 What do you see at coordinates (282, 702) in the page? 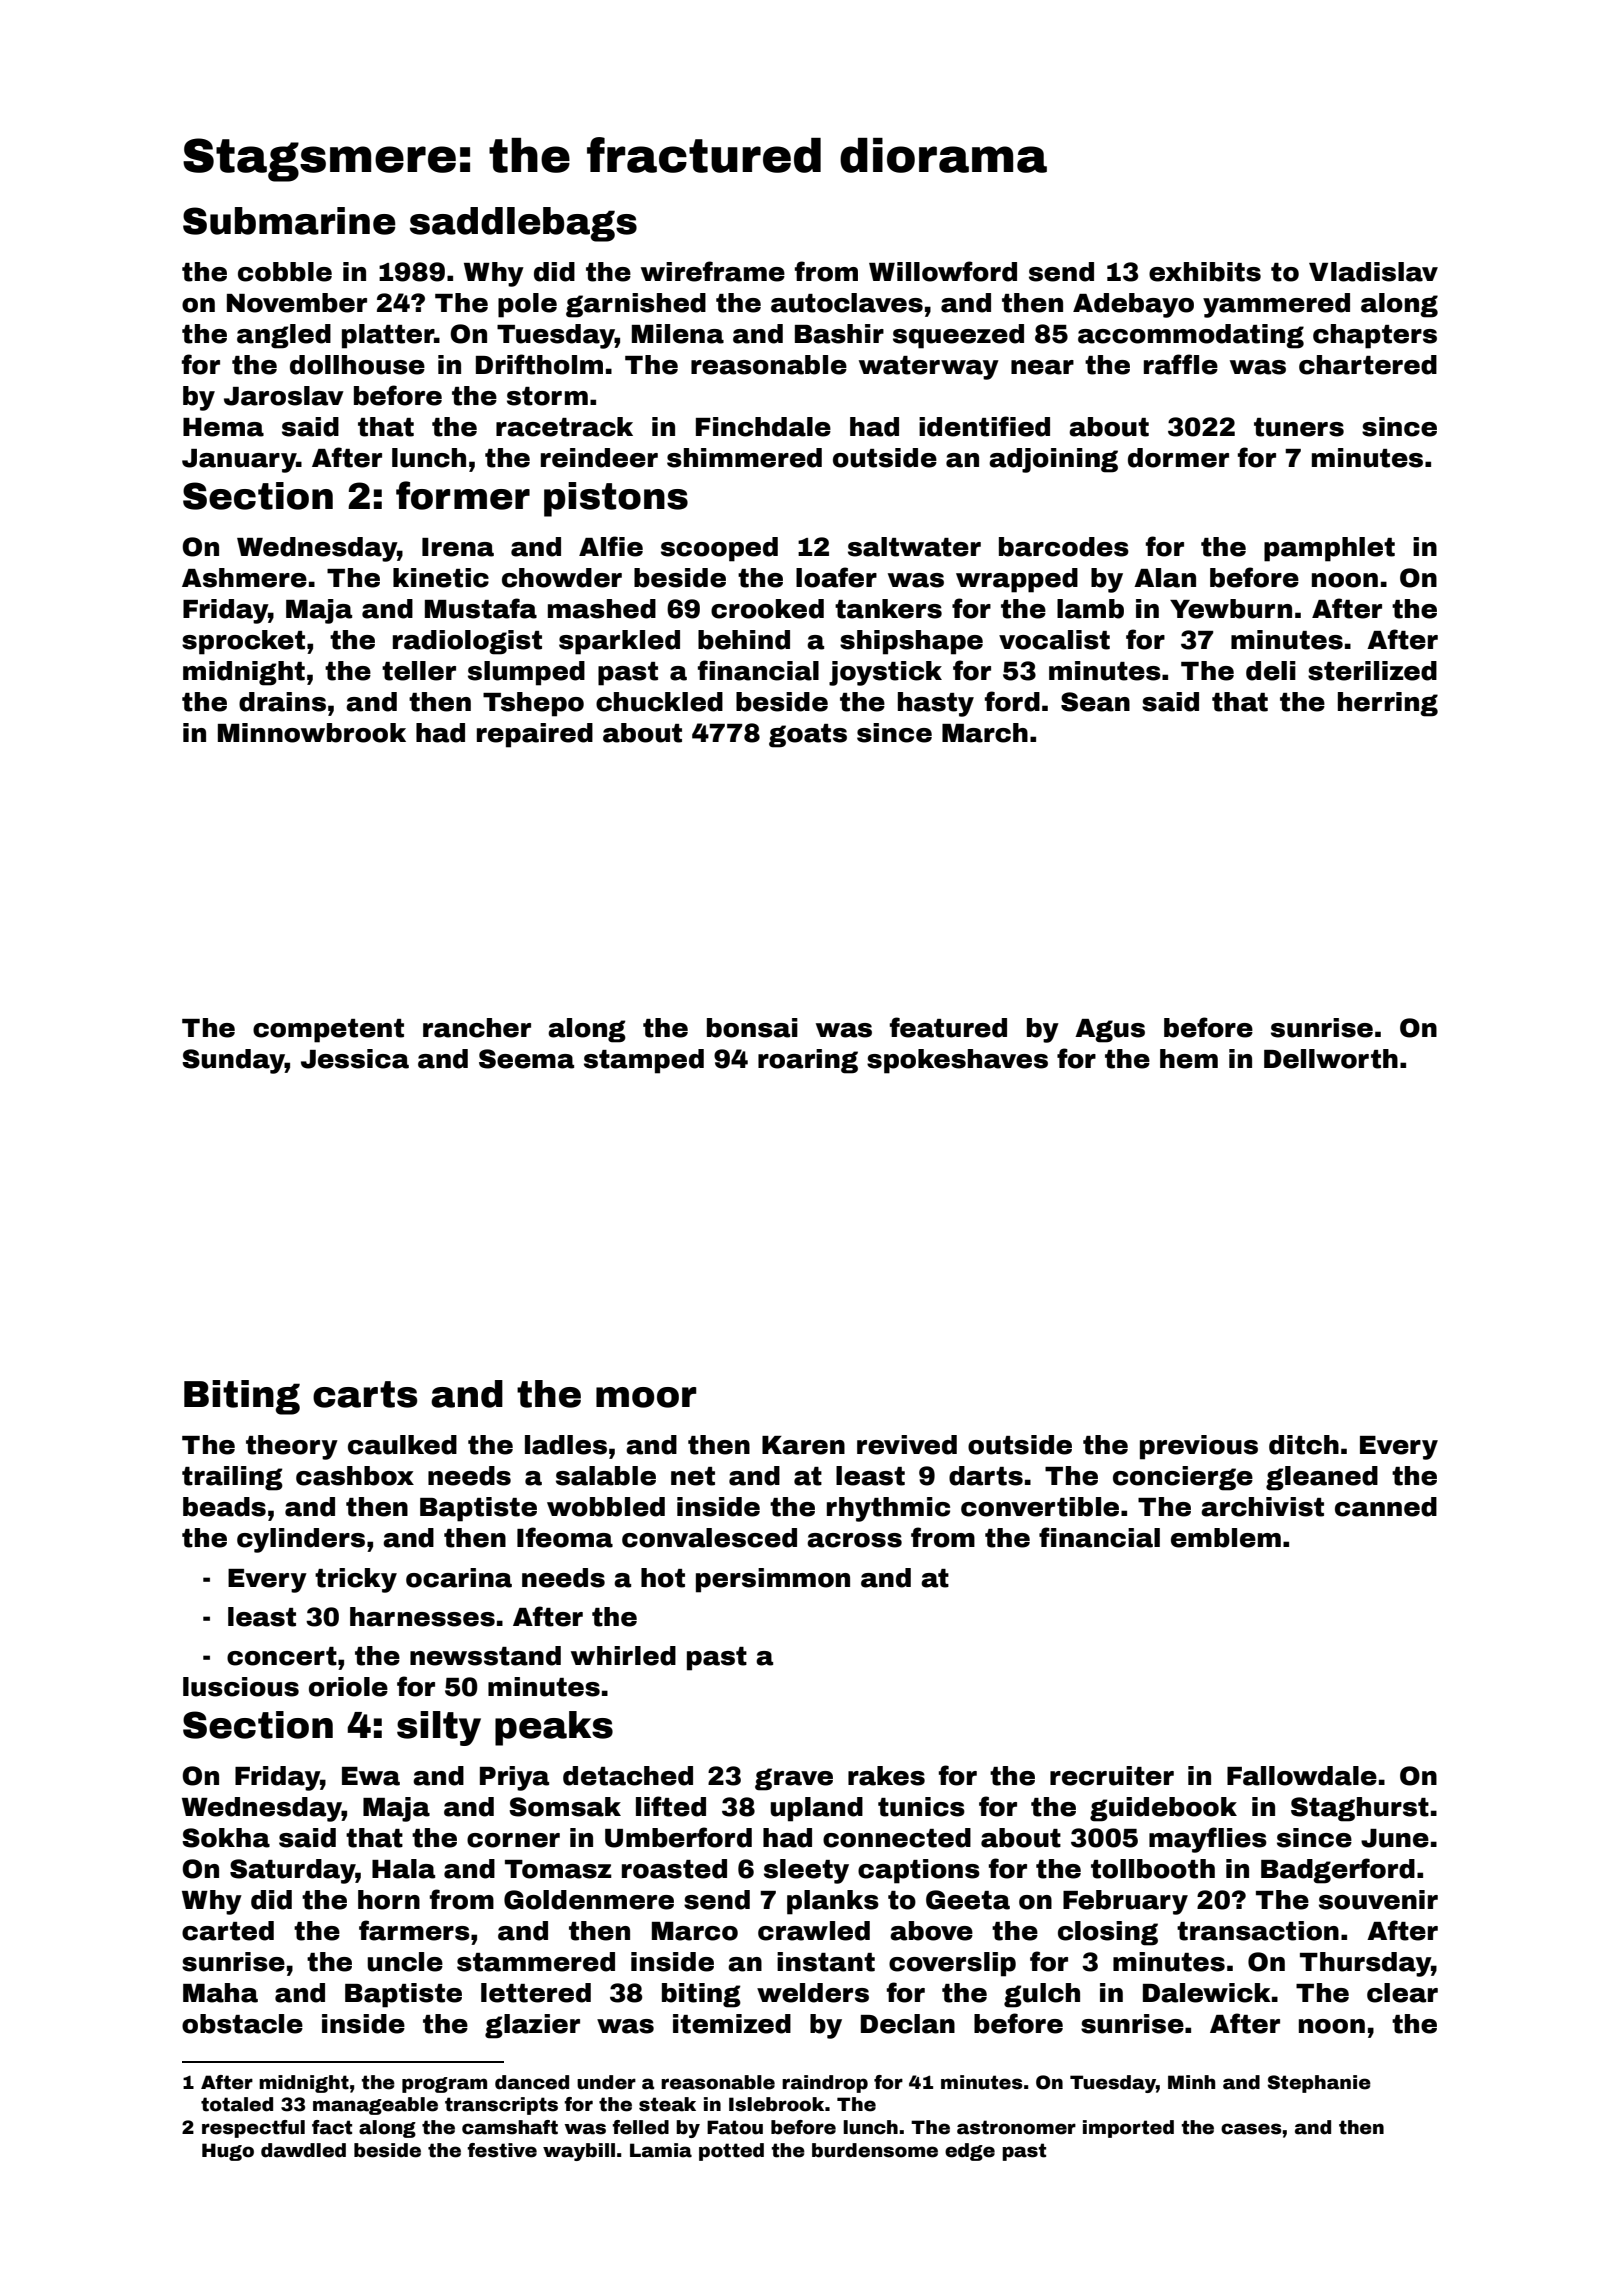
I see `drains` at bounding box center [282, 702].
